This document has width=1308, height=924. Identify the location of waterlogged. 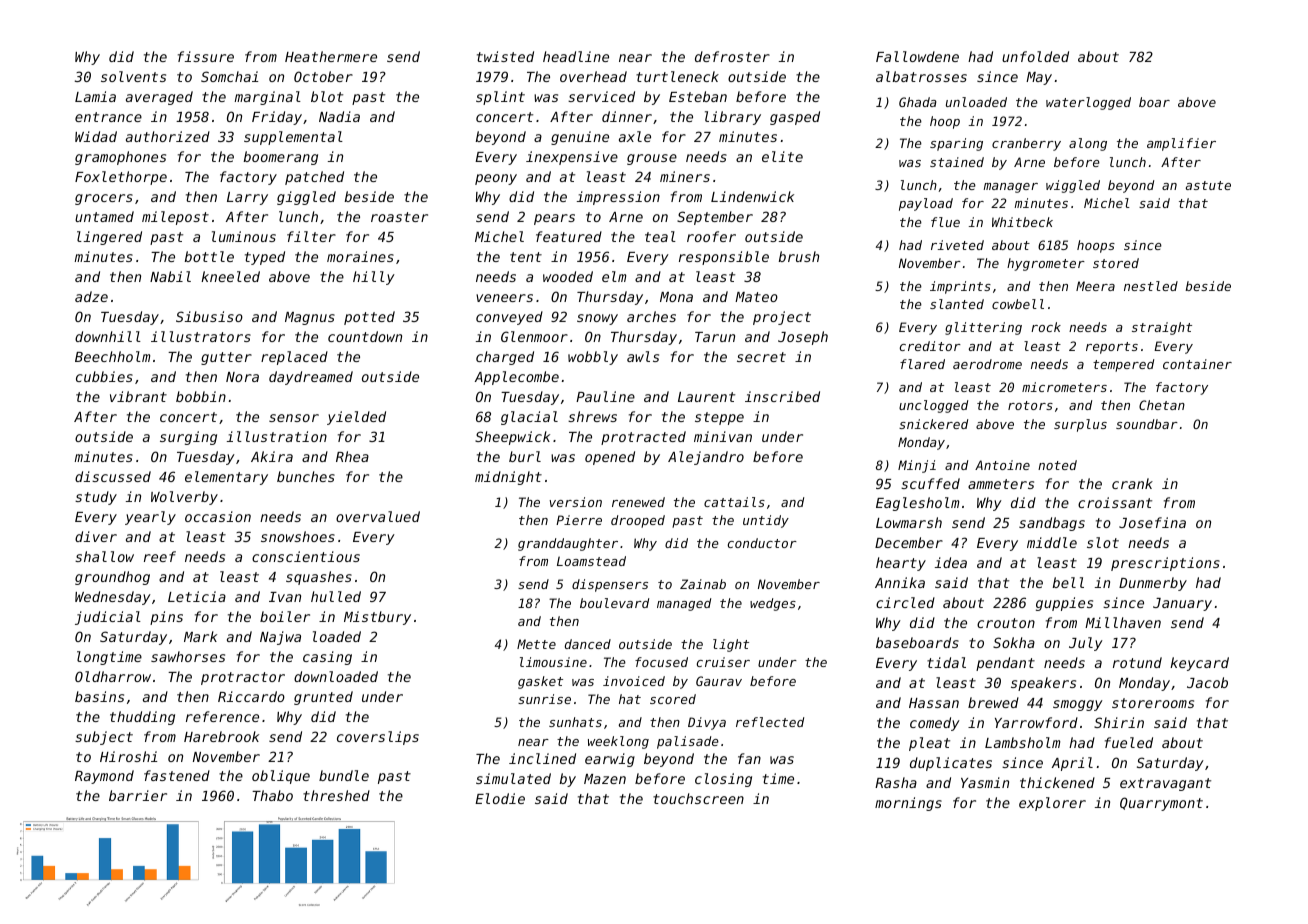
(1088, 103).
